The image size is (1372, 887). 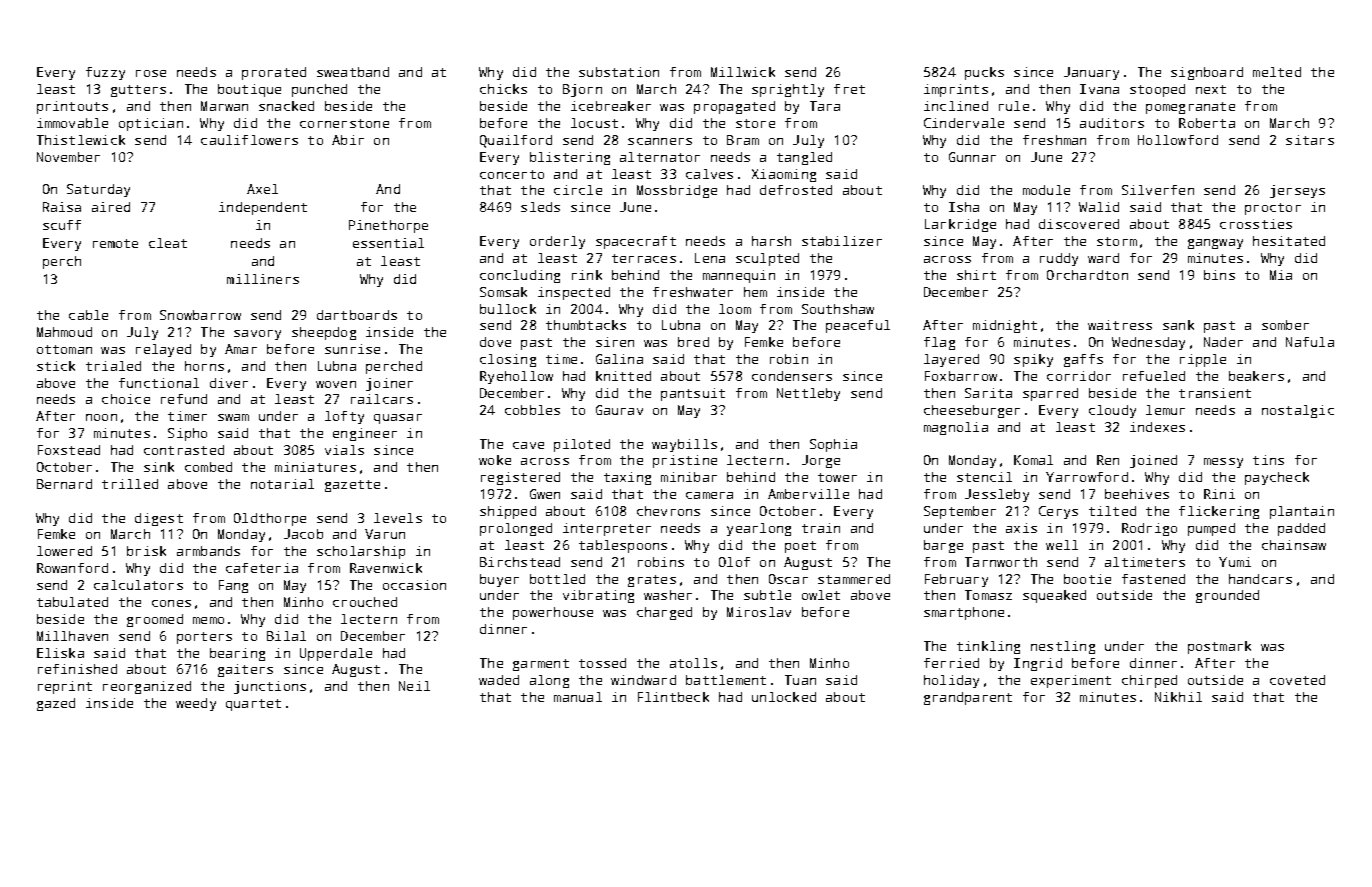 What do you see at coordinates (200, 315) in the page?
I see `Snowbarrow` at bounding box center [200, 315].
